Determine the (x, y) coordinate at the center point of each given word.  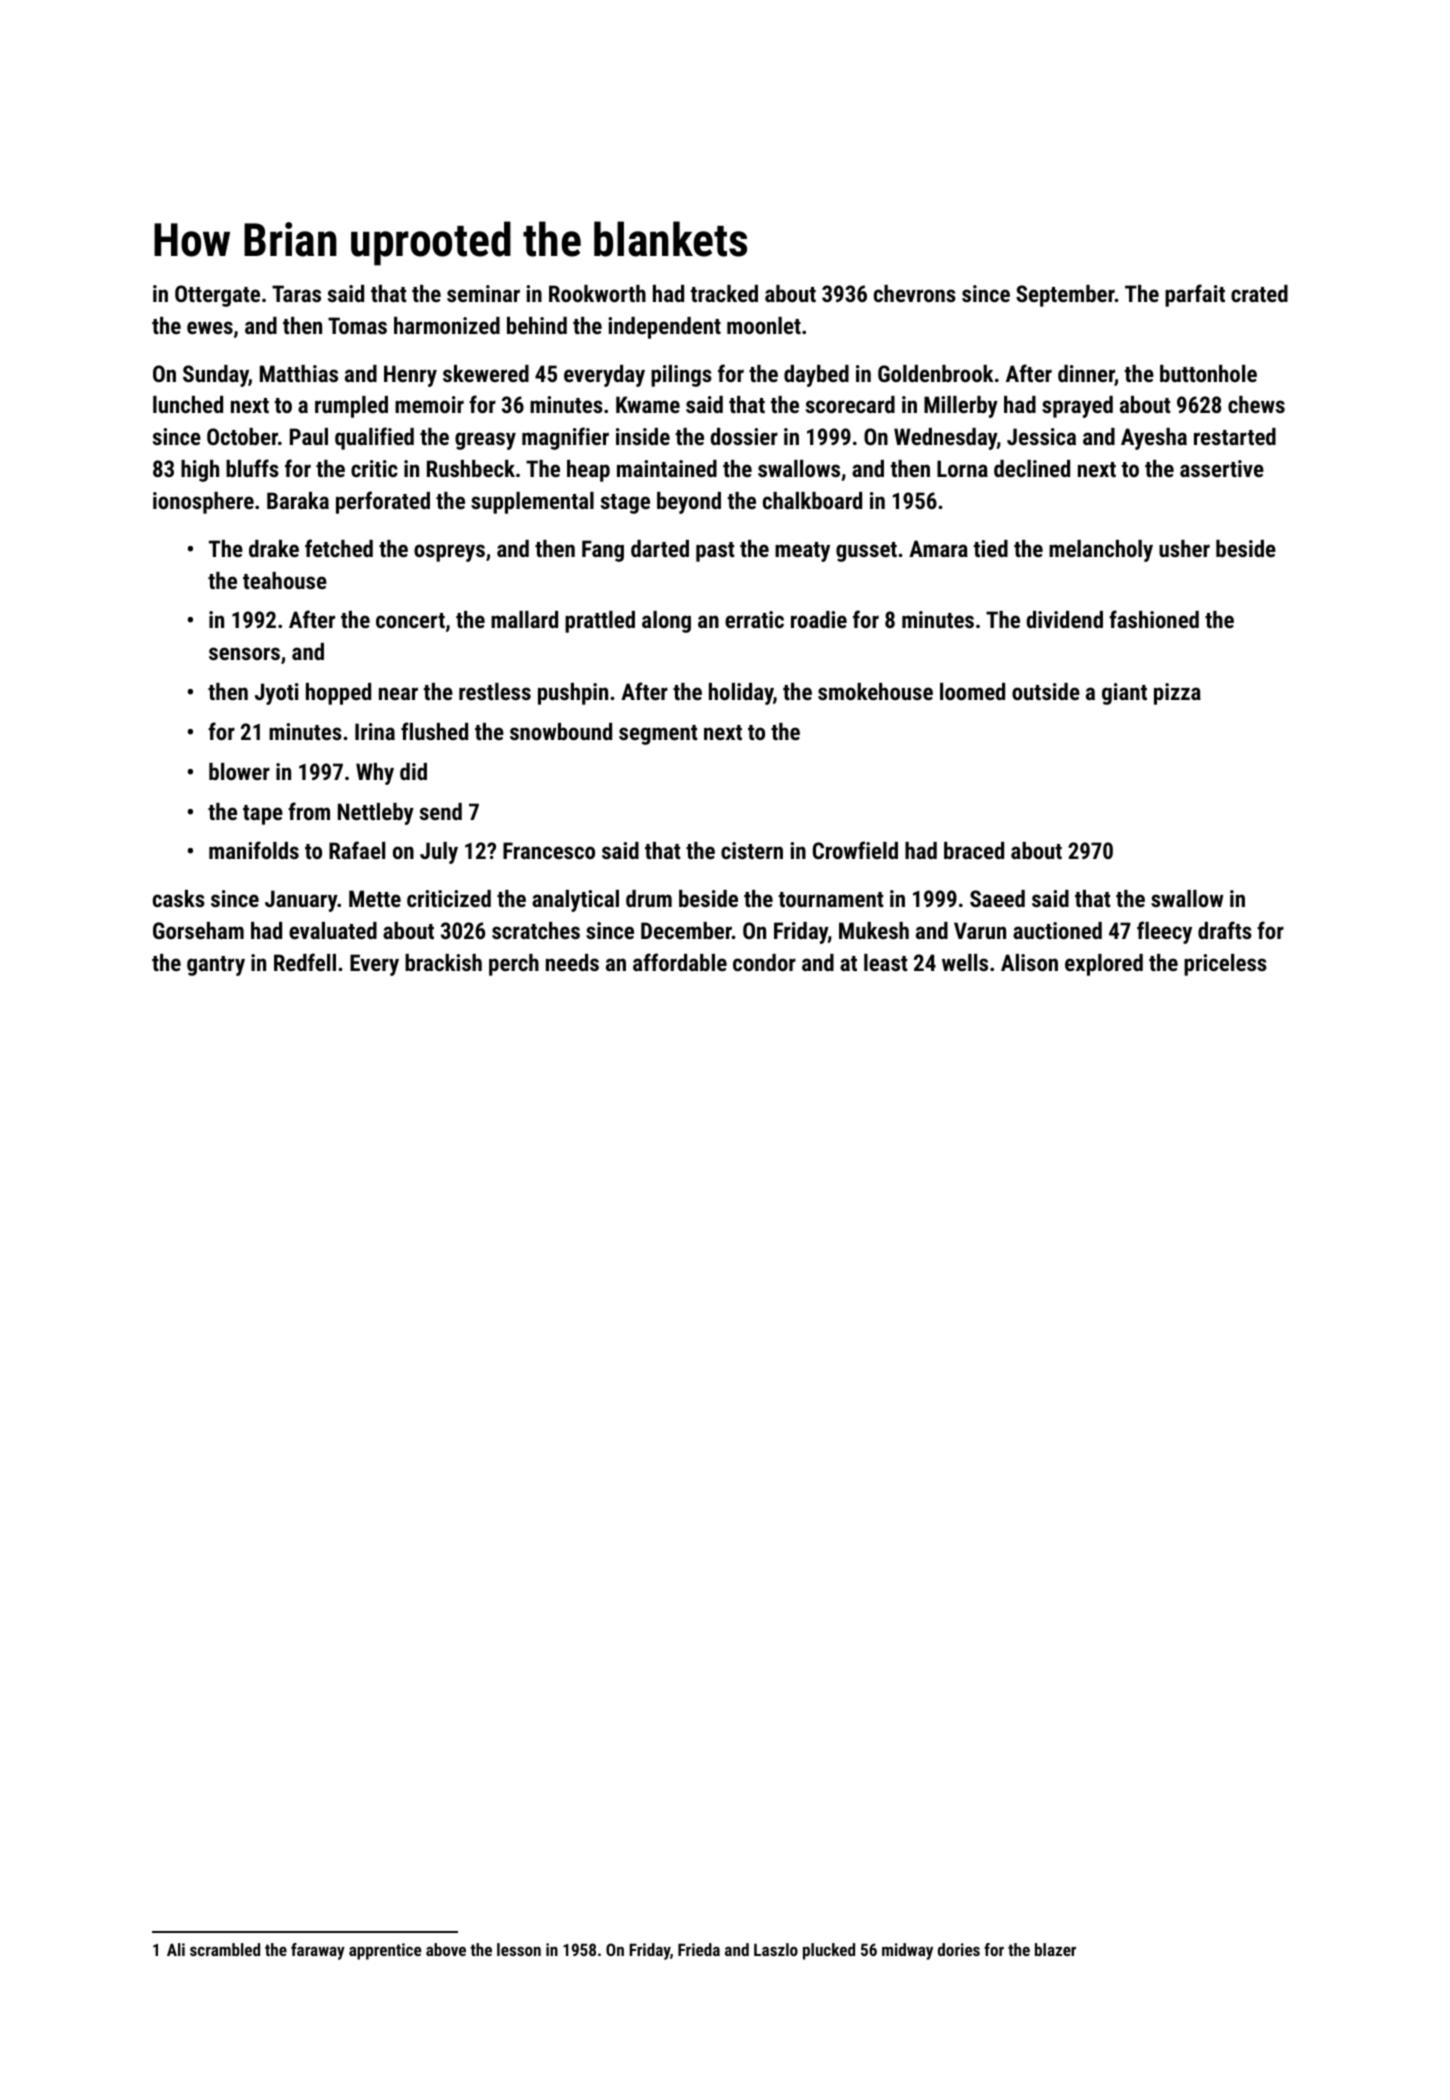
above (446, 1949)
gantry (216, 966)
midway (907, 1951)
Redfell (305, 962)
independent (664, 328)
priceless (1225, 965)
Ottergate (217, 296)
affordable (680, 962)
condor (764, 962)
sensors (244, 653)
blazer (1055, 1949)
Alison (1029, 962)
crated (1259, 293)
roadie (819, 619)
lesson (519, 1949)
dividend (1065, 619)
